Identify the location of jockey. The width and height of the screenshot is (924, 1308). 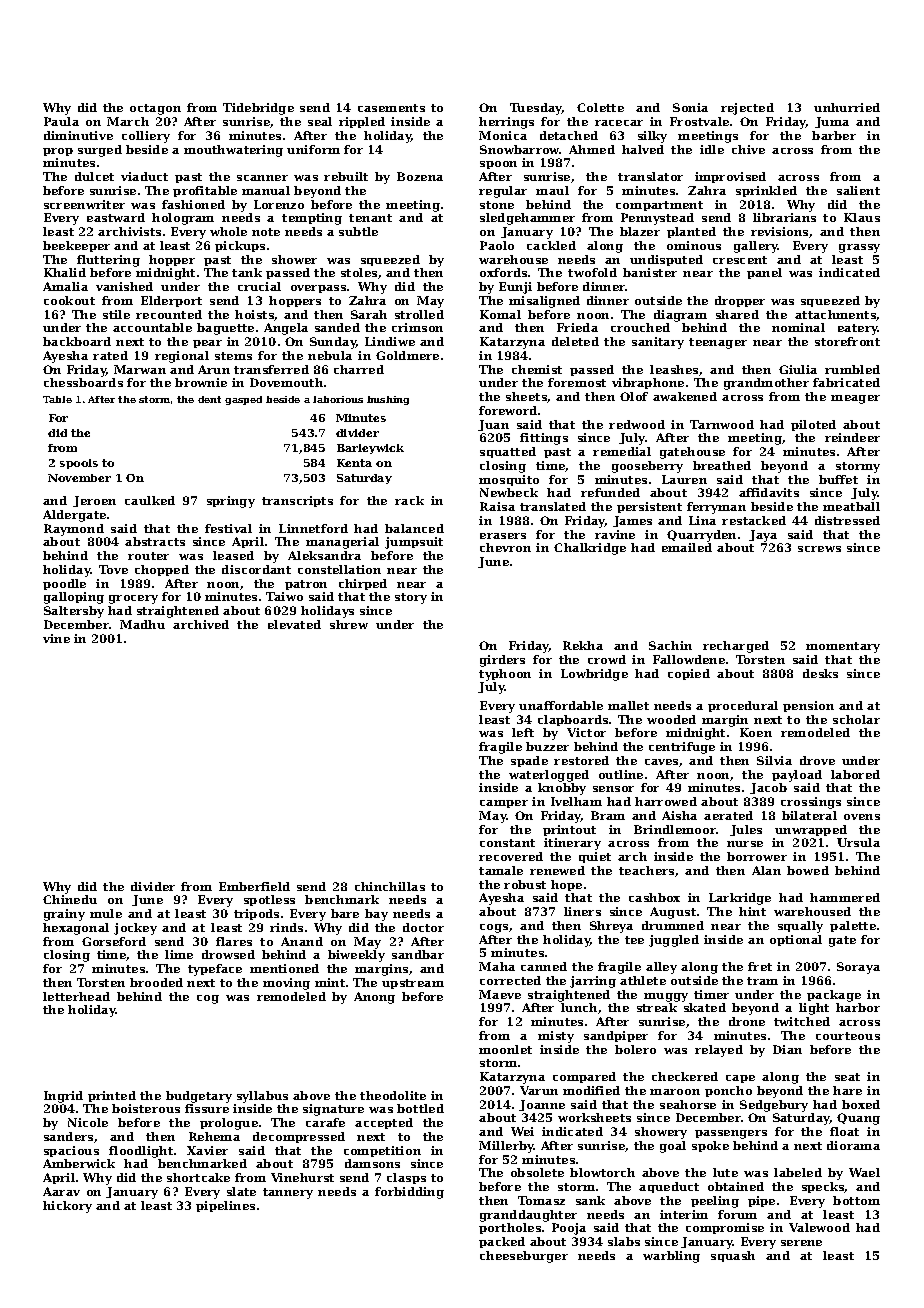
(135, 929).
